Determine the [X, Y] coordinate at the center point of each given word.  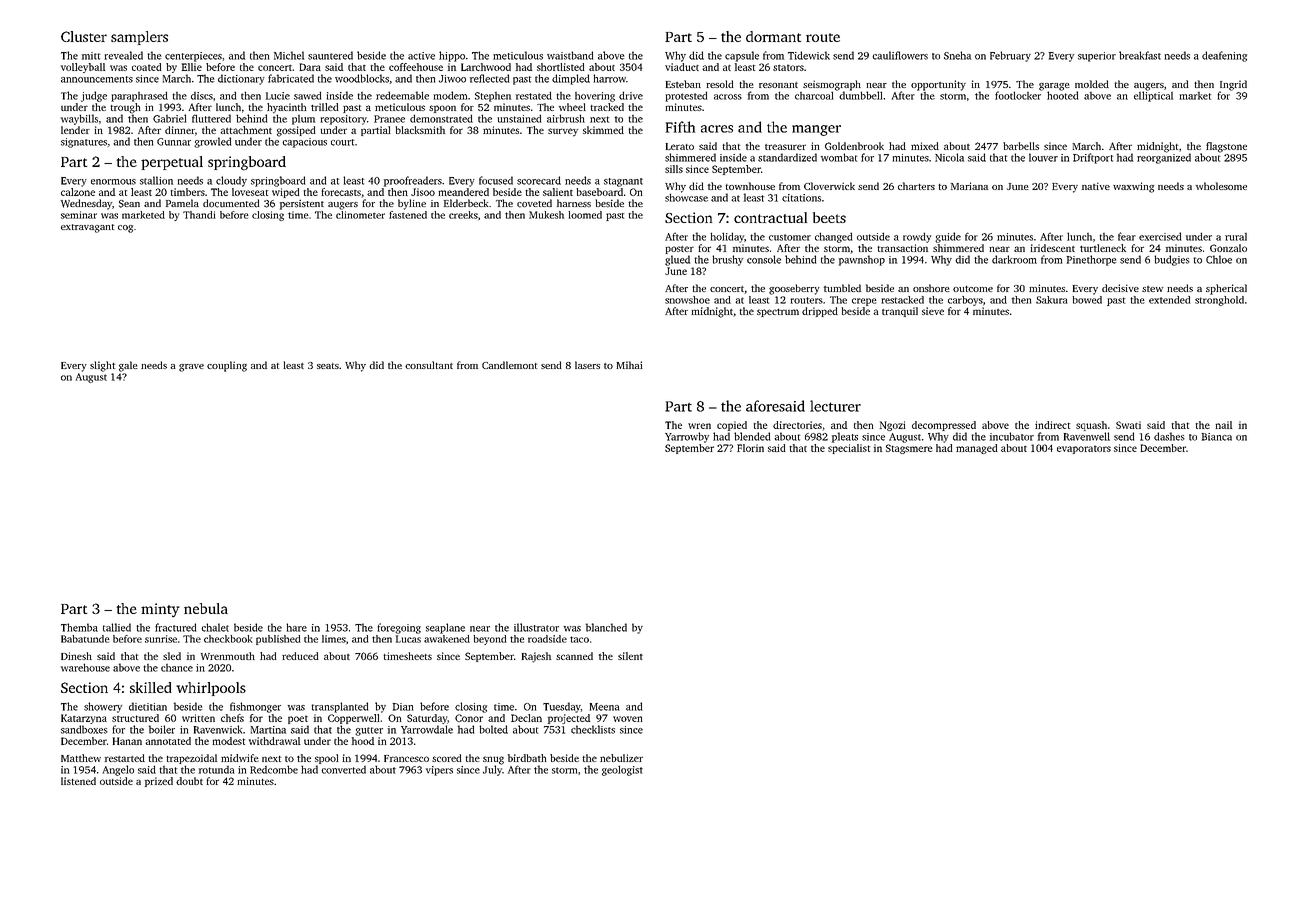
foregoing [399, 628]
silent [630, 656]
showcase [686, 197]
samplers [139, 38]
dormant [774, 36]
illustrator [536, 627]
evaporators [1084, 449]
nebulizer [621, 758]
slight [102, 366]
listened [78, 781]
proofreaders [413, 181]
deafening [1224, 56]
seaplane [445, 628]
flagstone [1226, 147]
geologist [622, 770]
